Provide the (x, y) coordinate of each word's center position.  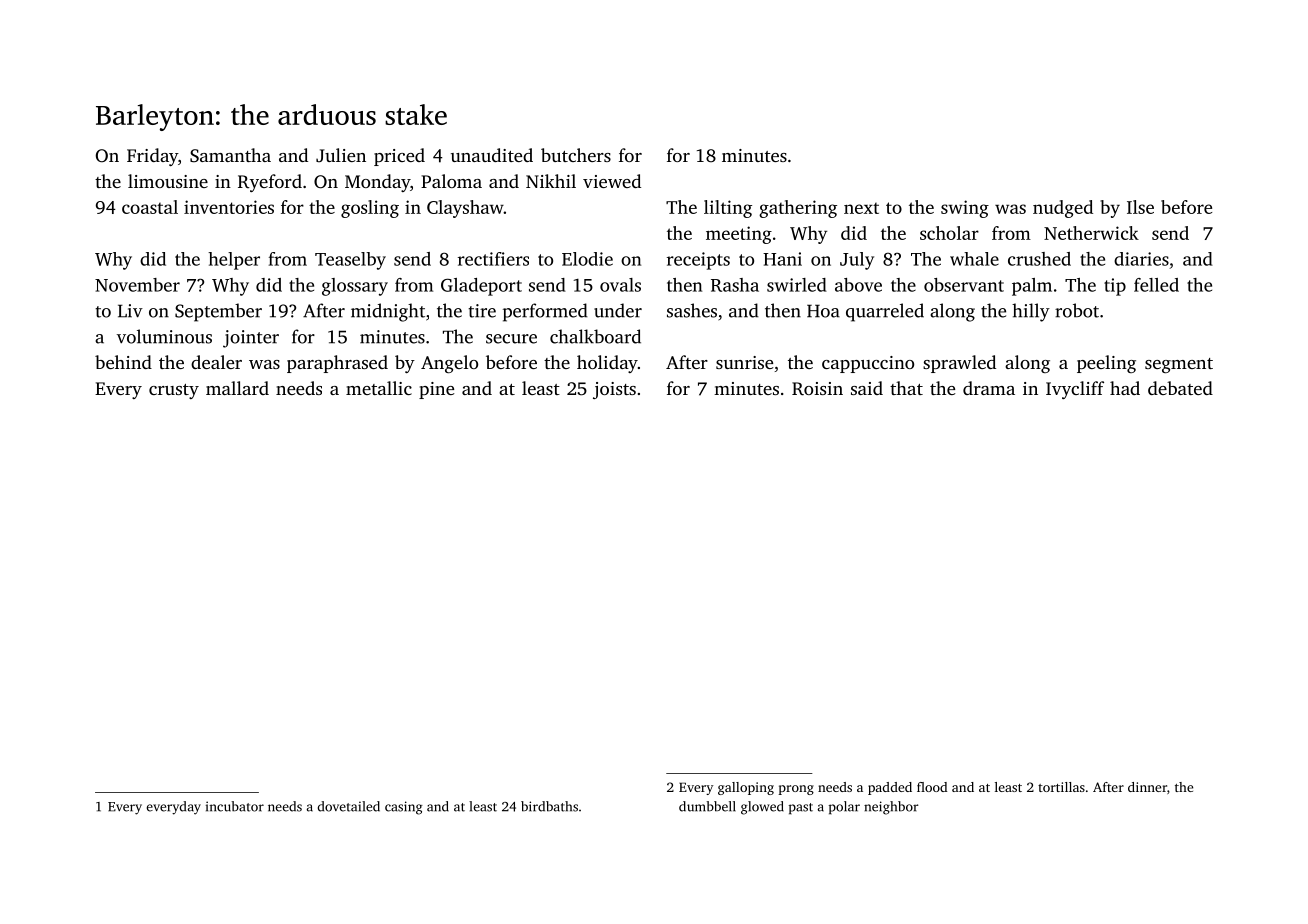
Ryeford (270, 183)
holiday (607, 364)
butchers (576, 155)
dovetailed (349, 806)
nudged (1063, 209)
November (137, 285)
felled (1156, 285)
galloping (746, 788)
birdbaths (549, 806)
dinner (1147, 787)
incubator (235, 806)
